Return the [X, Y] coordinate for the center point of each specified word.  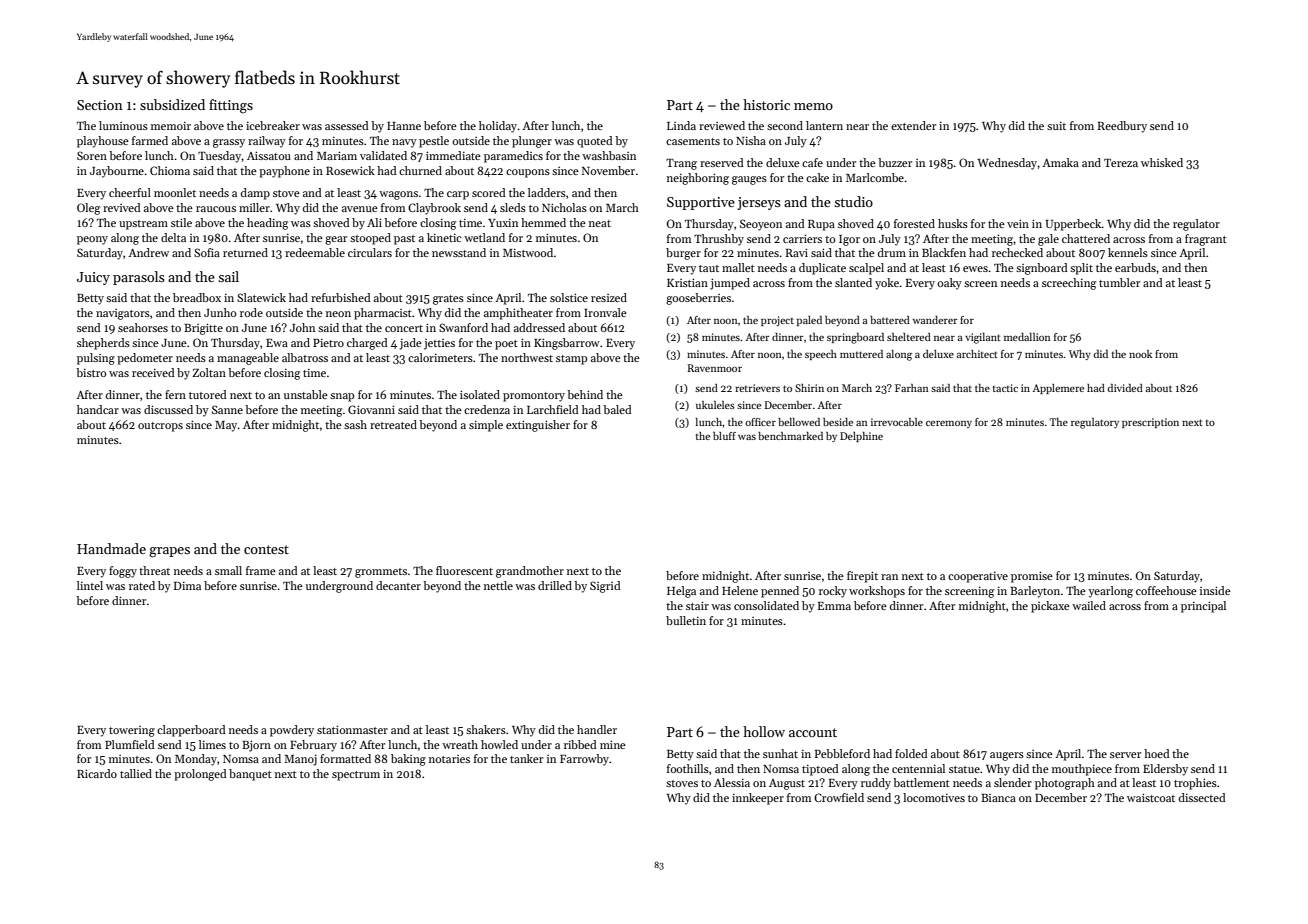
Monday [196, 760]
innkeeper [758, 799]
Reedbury [1122, 127]
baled [617, 409]
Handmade [111, 548]
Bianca [998, 798]
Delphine [861, 437]
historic [766, 104]
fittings [231, 106]
